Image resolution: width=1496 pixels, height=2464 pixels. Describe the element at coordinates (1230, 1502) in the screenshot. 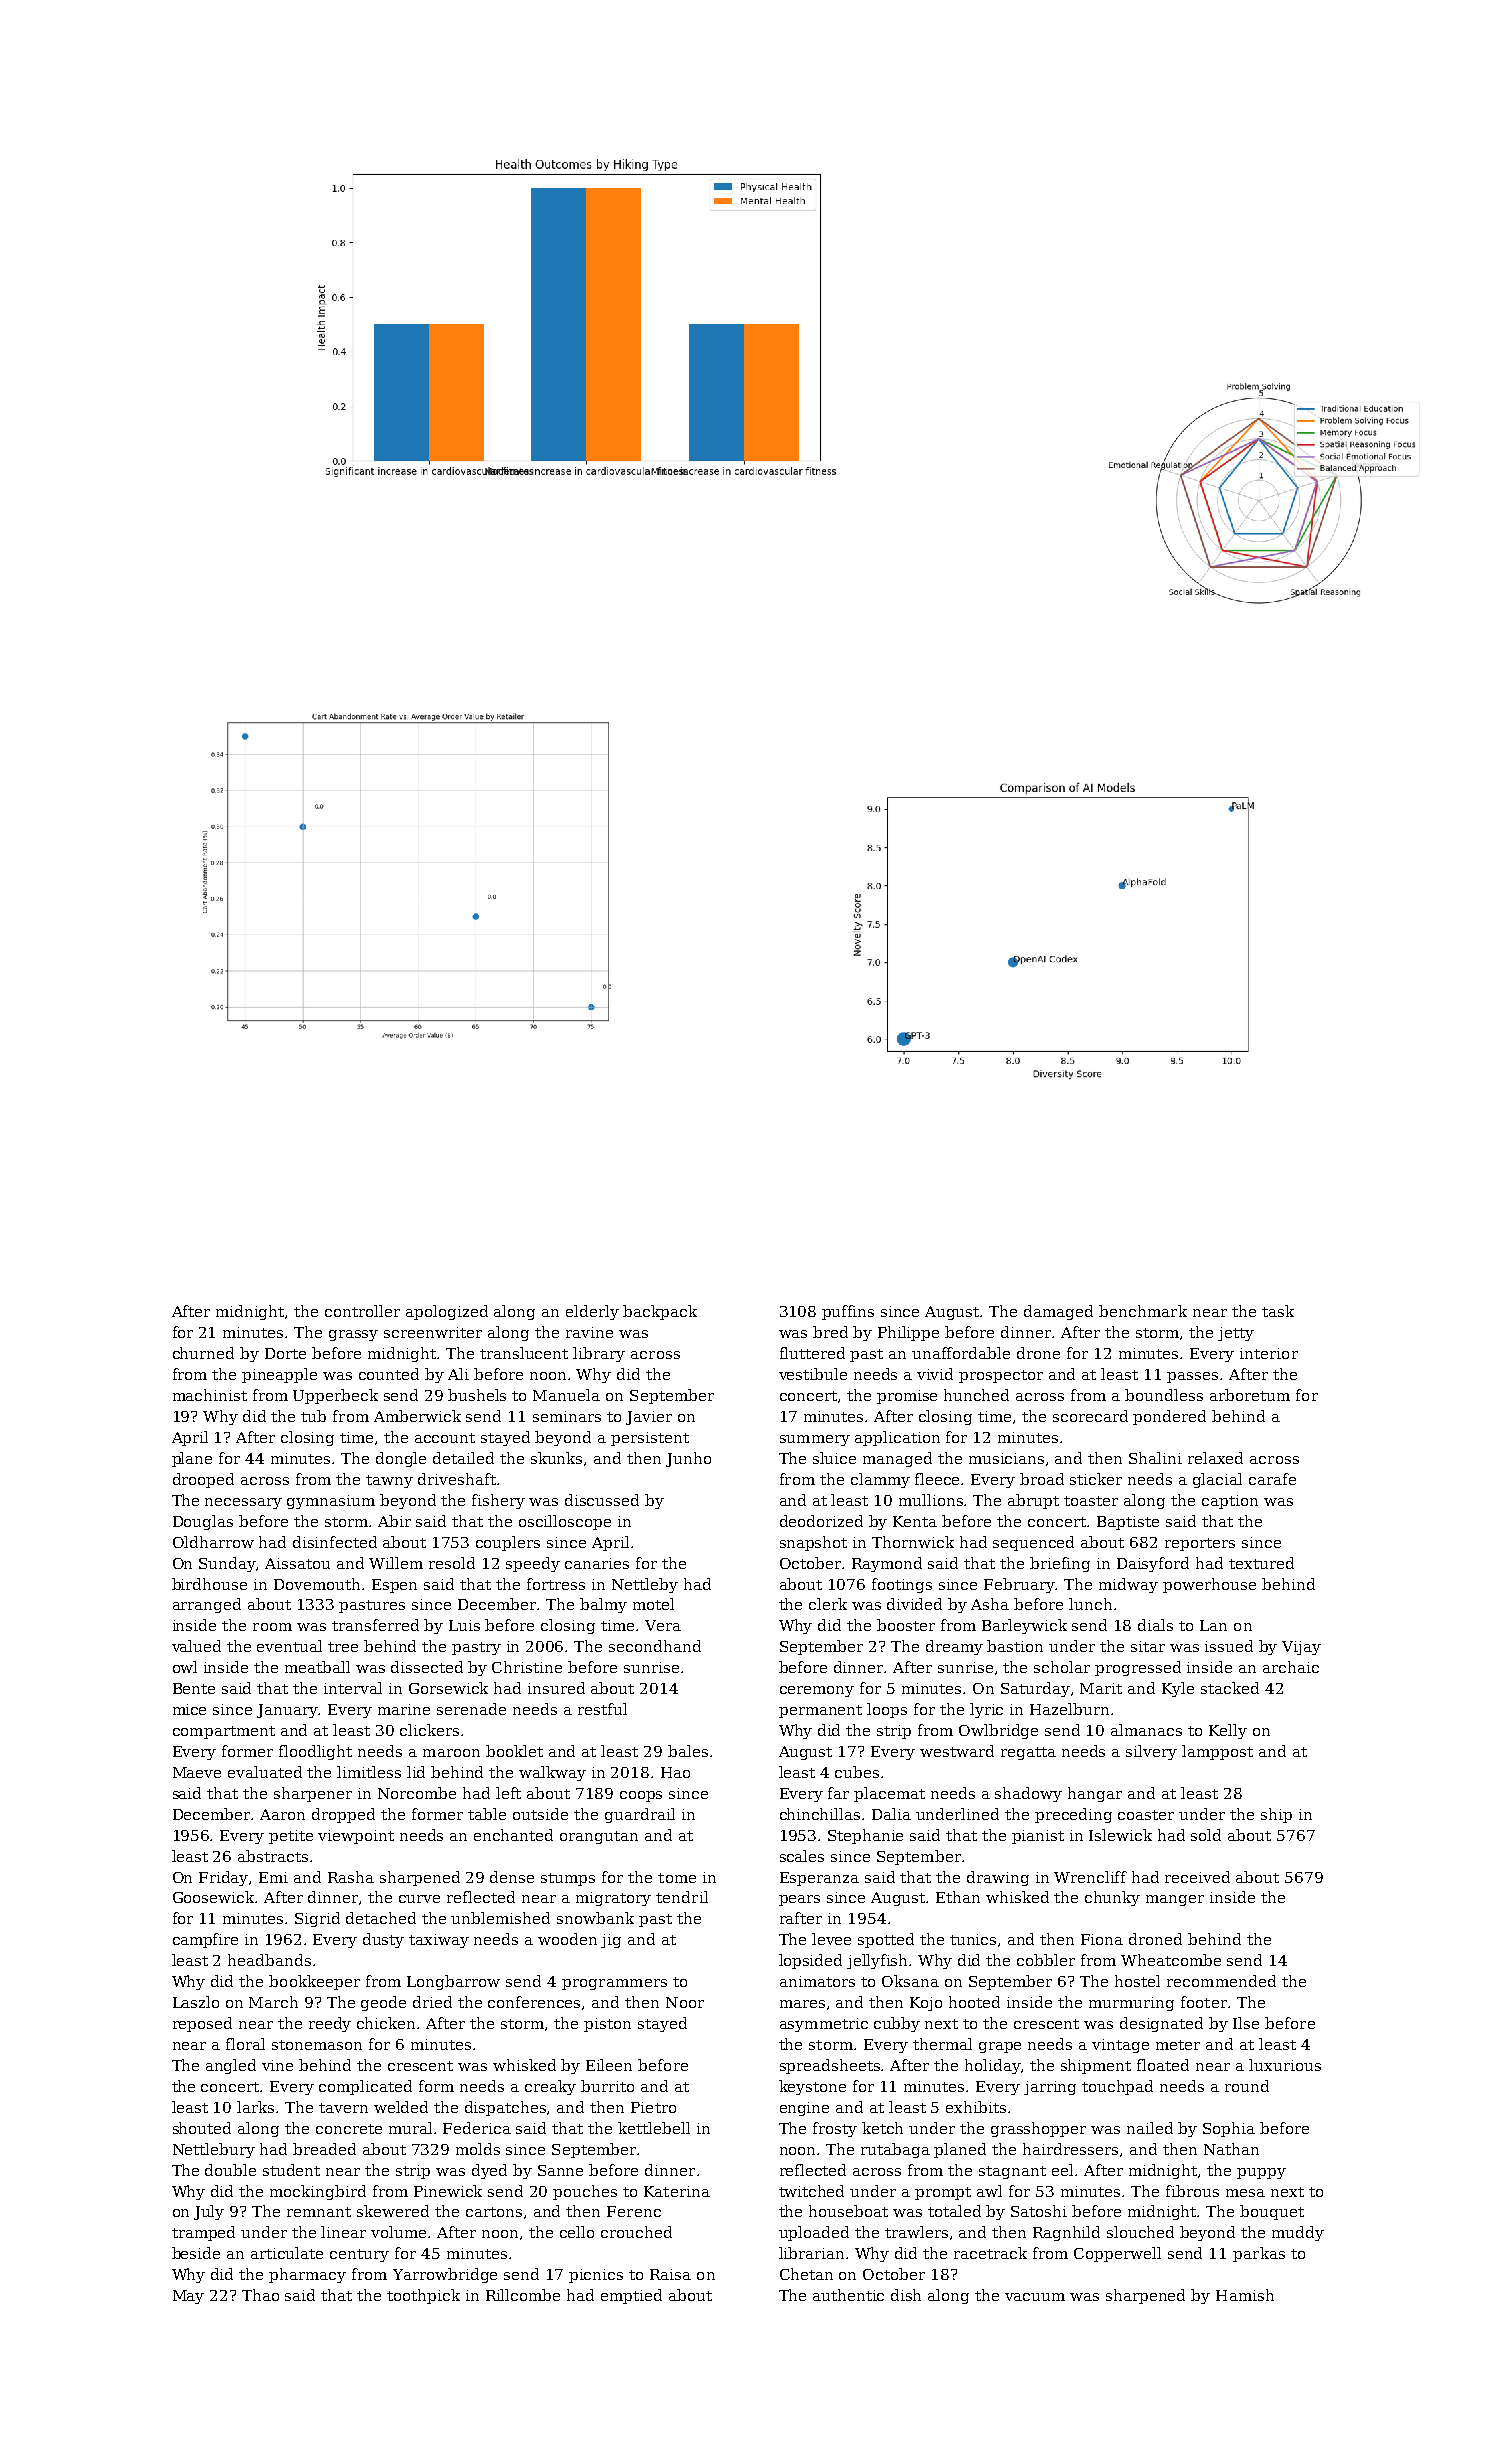

I see `caption` at that location.
